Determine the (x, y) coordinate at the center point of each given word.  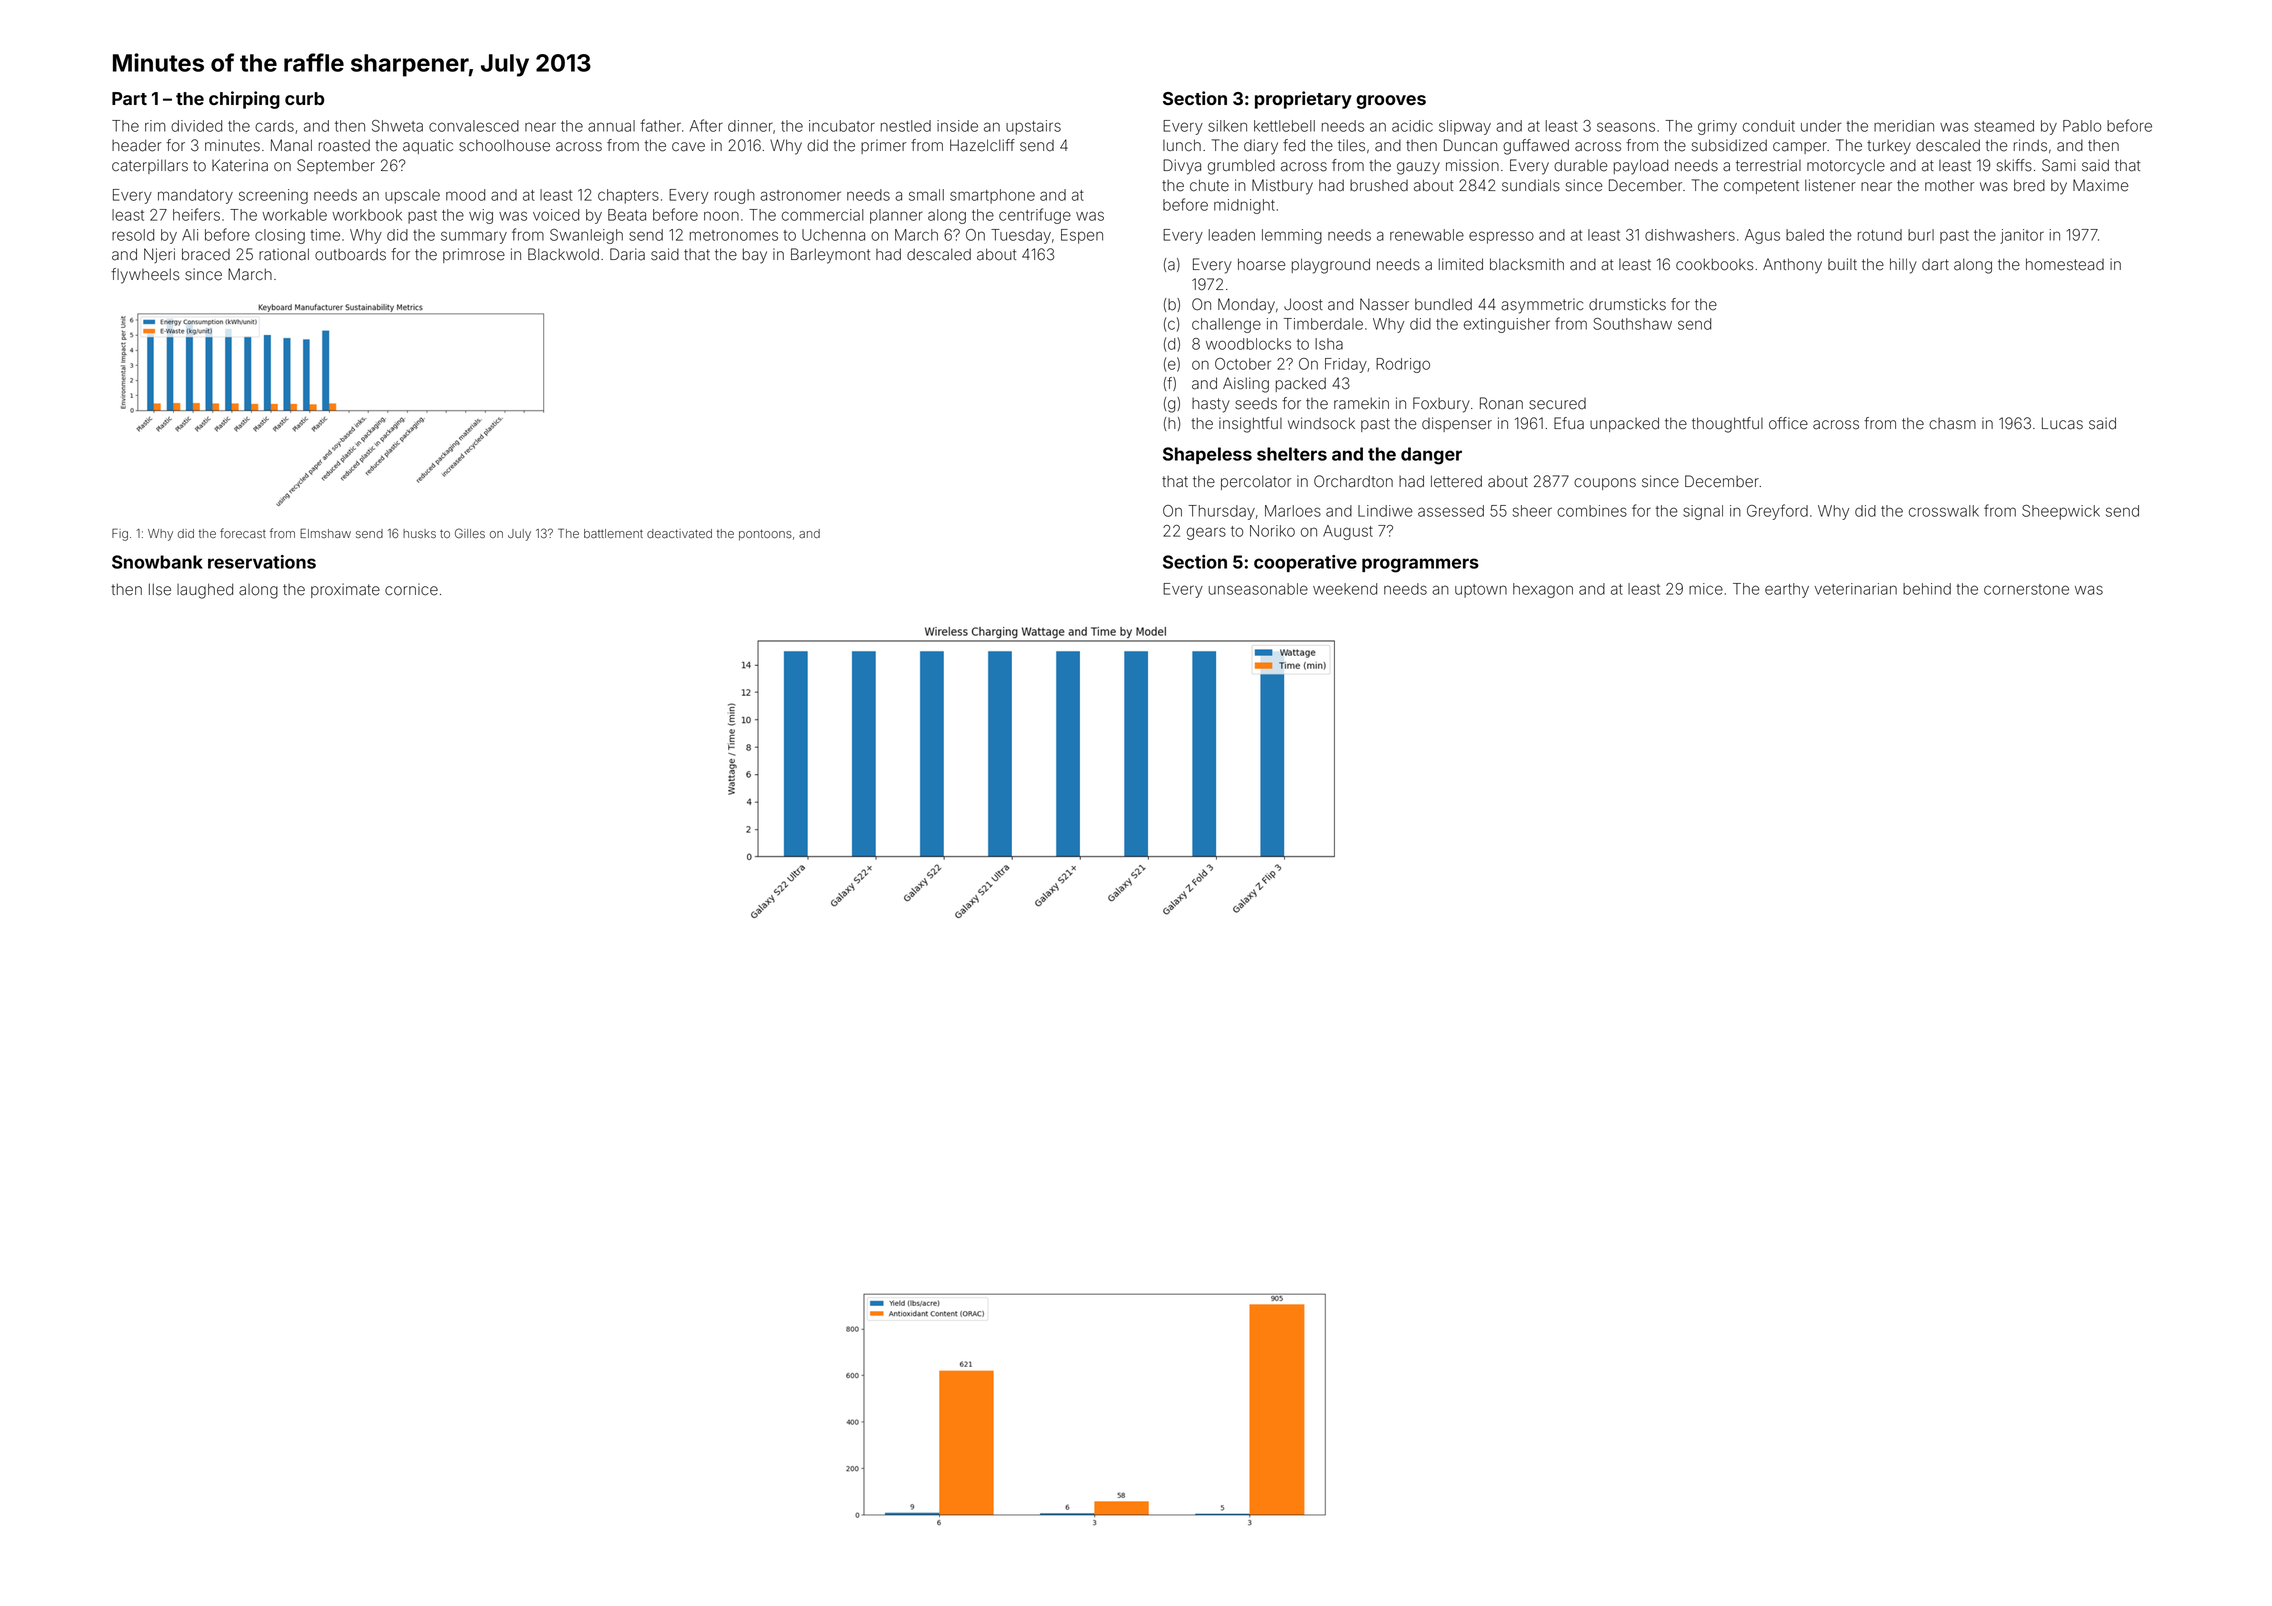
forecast (243, 533)
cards (274, 126)
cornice (411, 589)
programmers (1420, 565)
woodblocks (1248, 344)
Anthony (1792, 266)
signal (1703, 512)
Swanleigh (586, 236)
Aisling (1246, 385)
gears (1206, 533)
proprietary (1303, 100)
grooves (1391, 102)
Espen (1082, 236)
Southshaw (1632, 324)
